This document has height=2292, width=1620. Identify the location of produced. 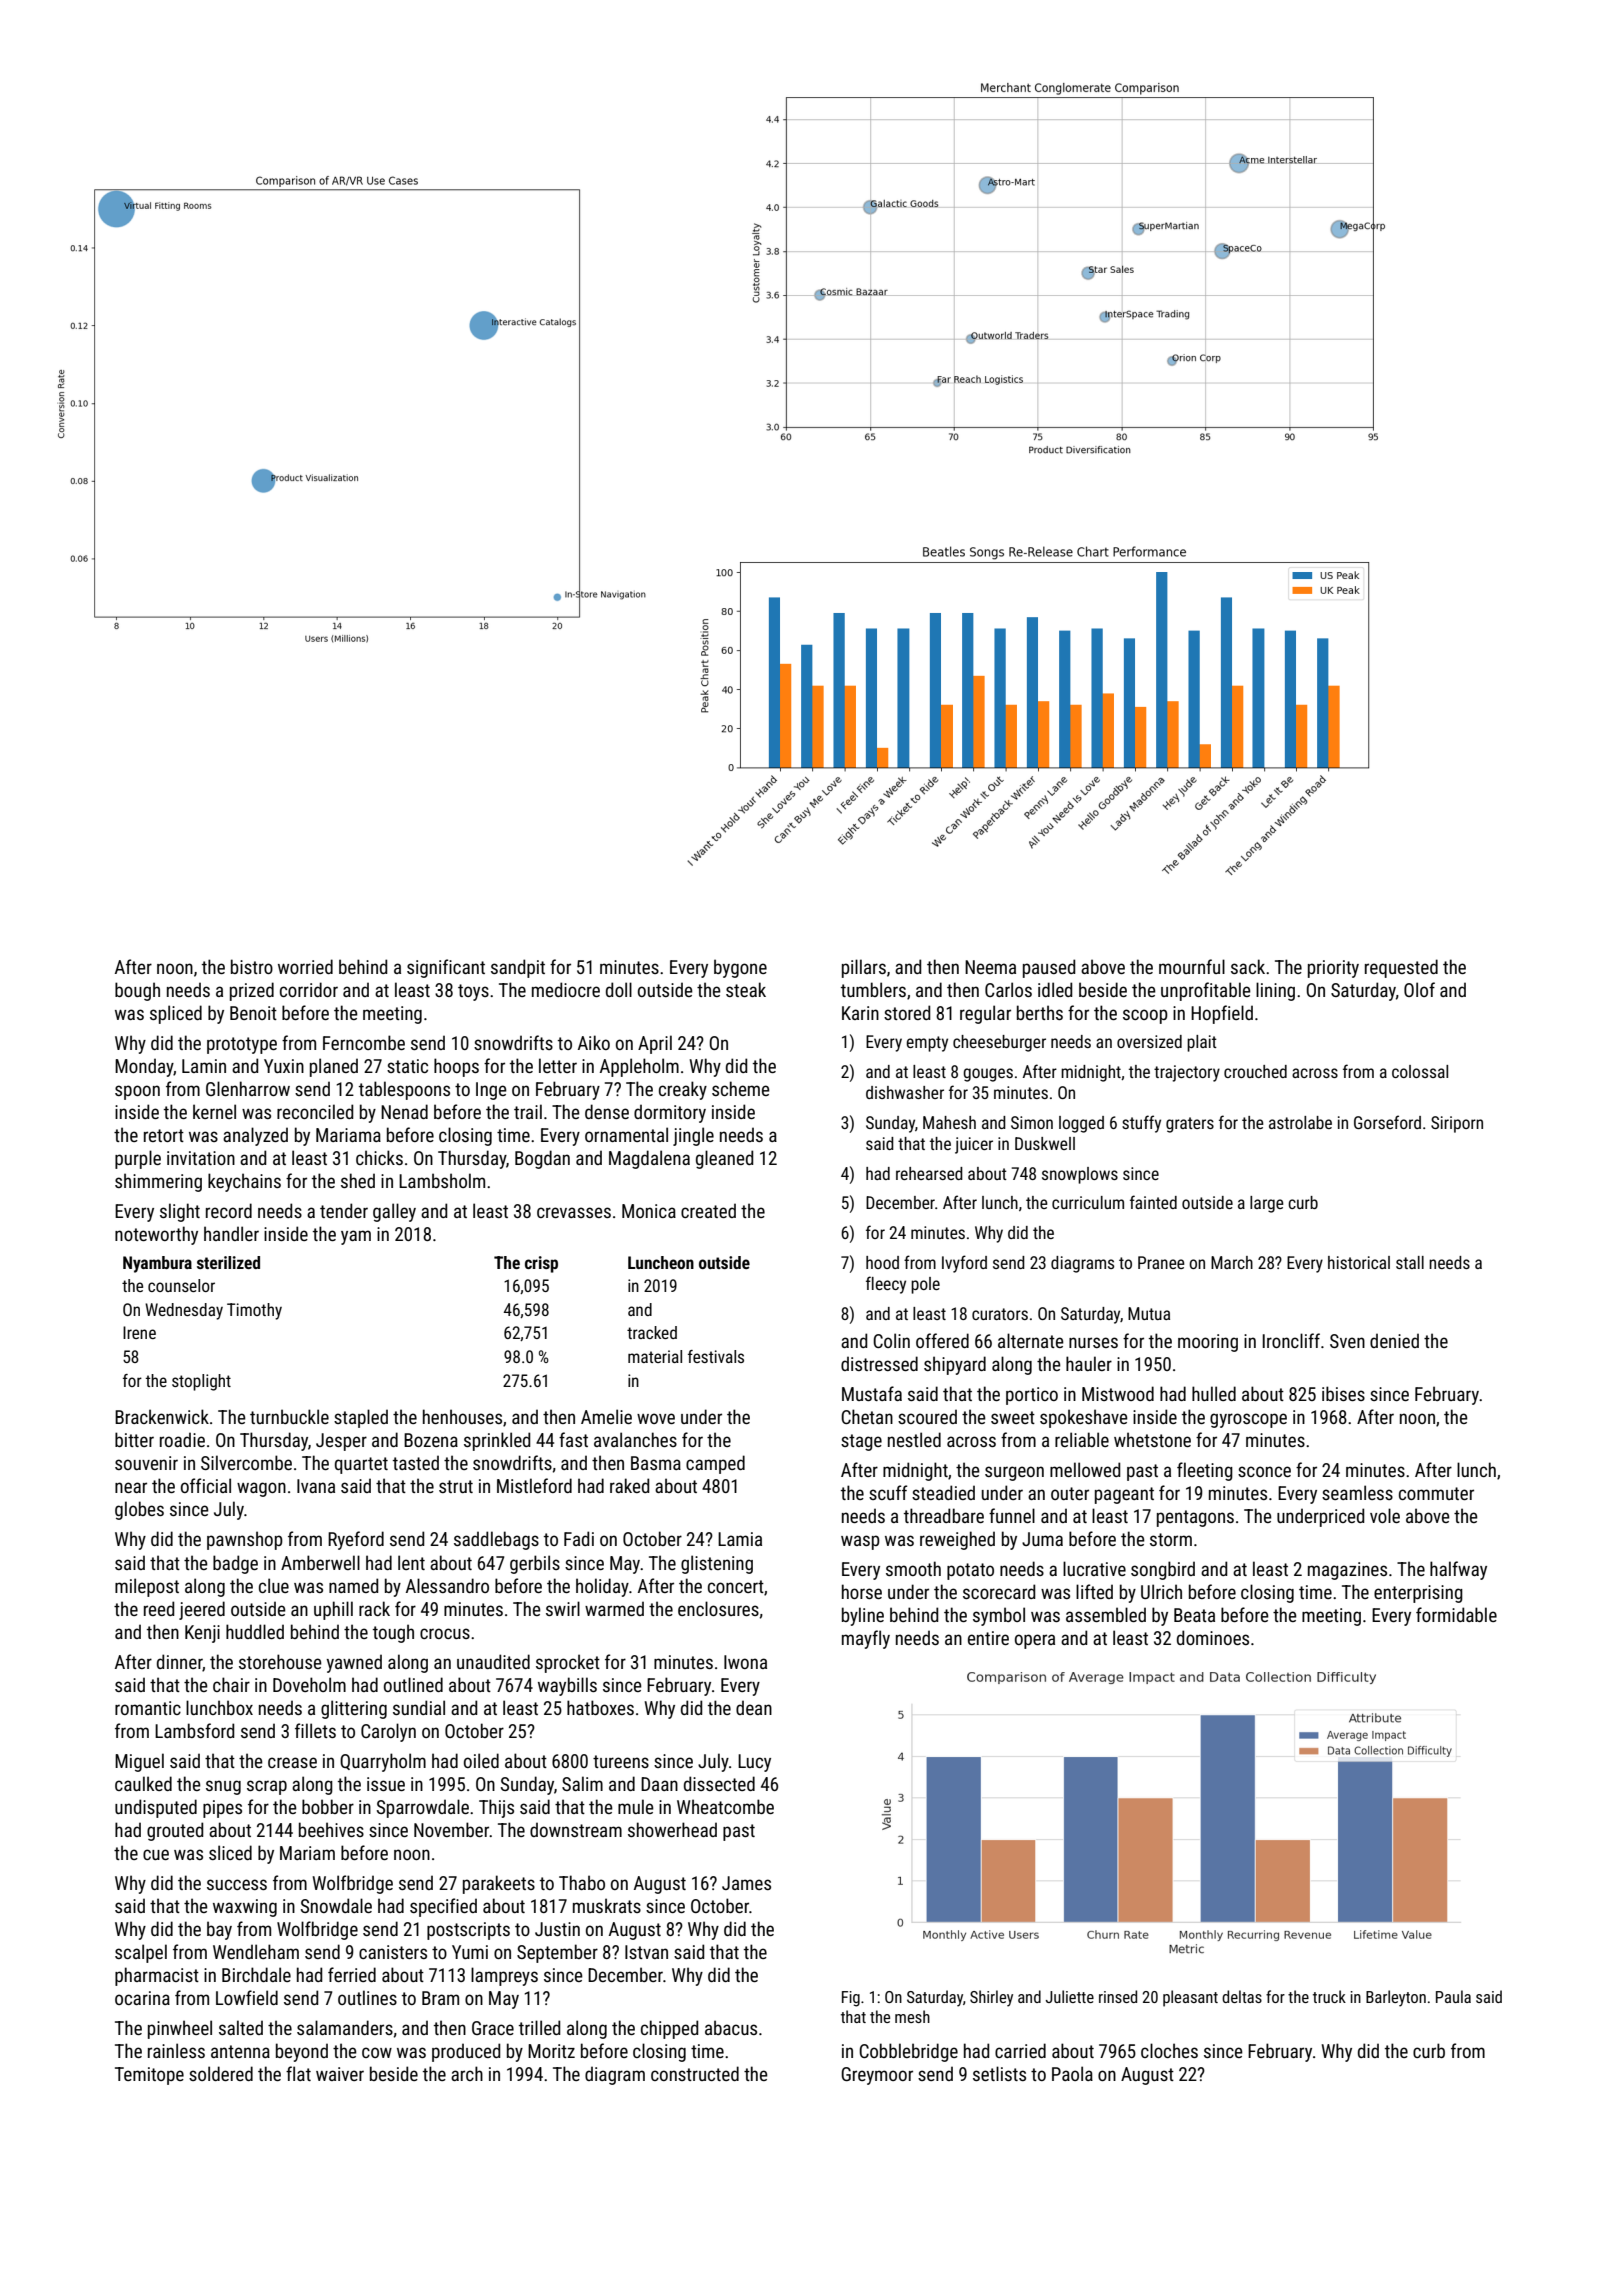
(466, 2052).
